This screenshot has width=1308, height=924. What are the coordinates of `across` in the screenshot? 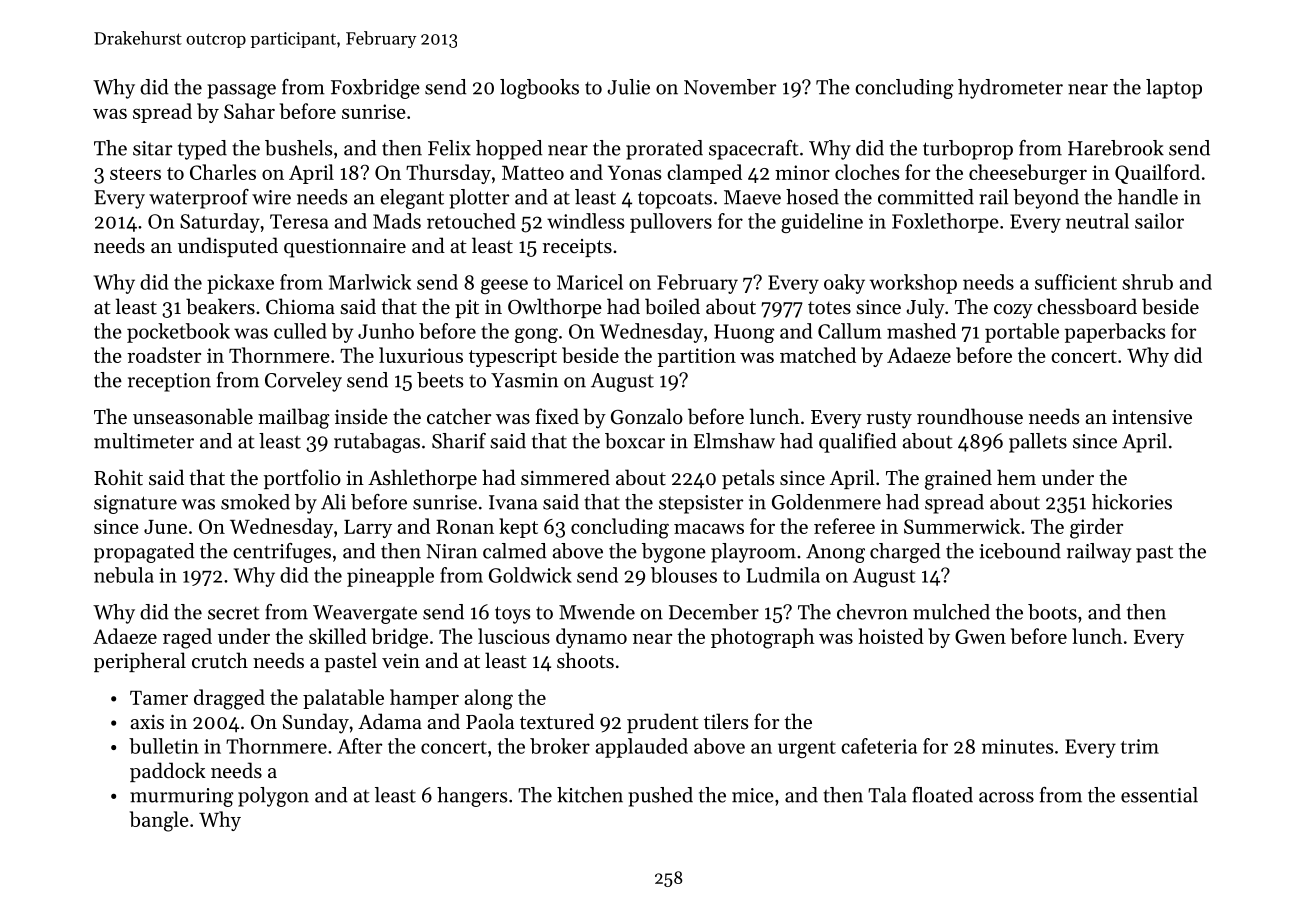 It's located at (1006, 797).
